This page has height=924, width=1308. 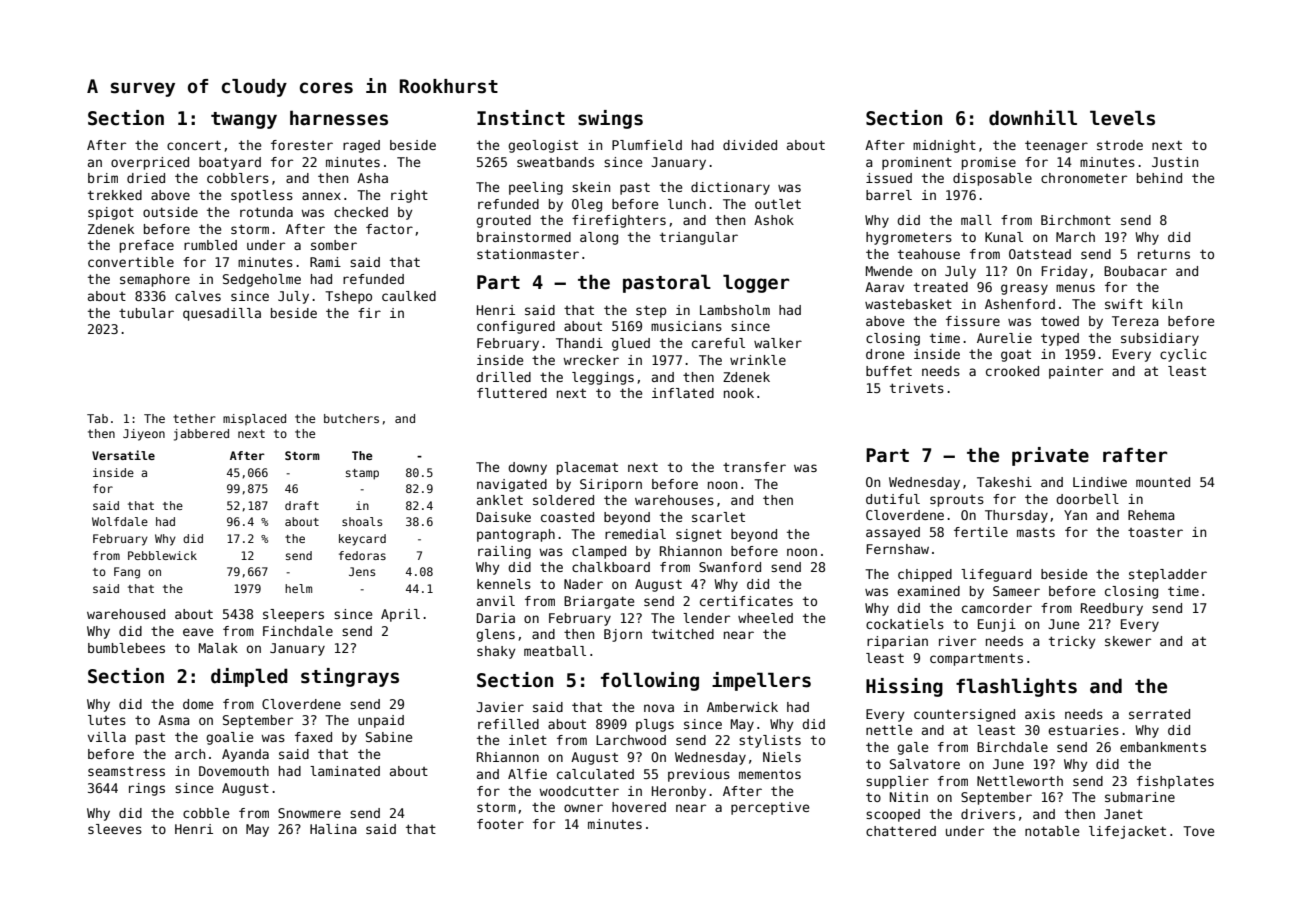 I want to click on Snowmere, so click(x=309, y=813).
